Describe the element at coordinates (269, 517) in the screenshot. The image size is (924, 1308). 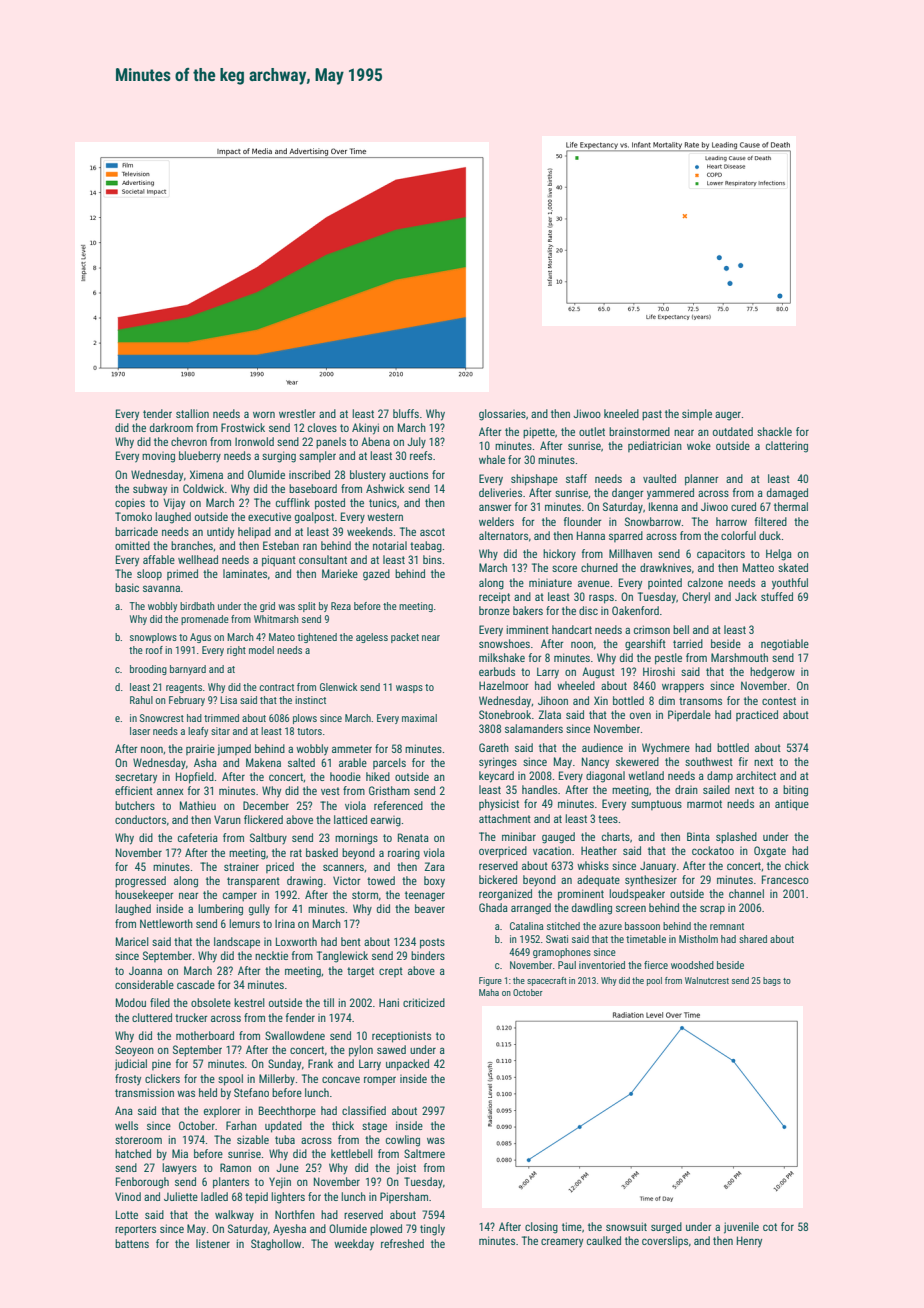
I see `executive` at that location.
